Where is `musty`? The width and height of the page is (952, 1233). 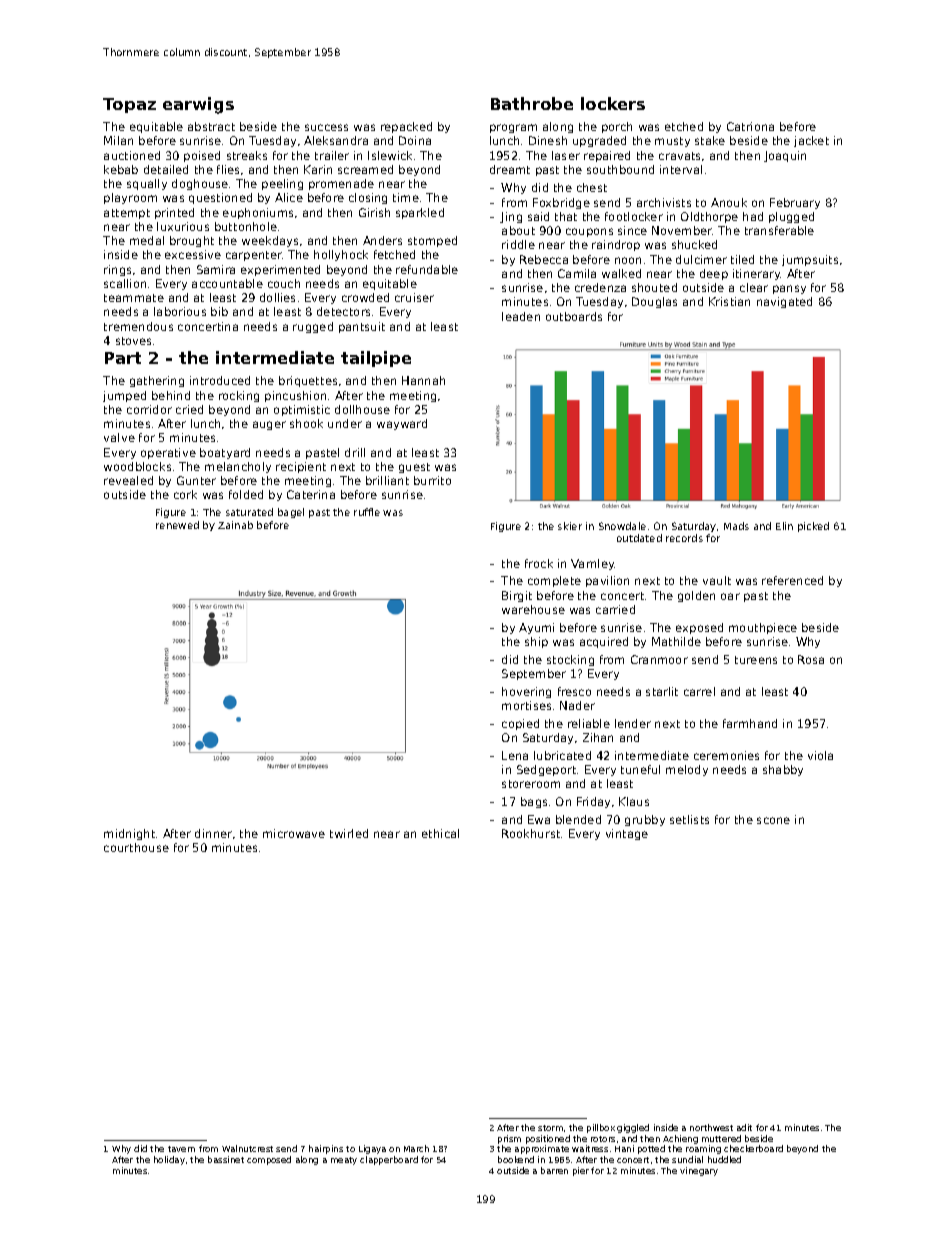 musty is located at coordinates (672, 142).
